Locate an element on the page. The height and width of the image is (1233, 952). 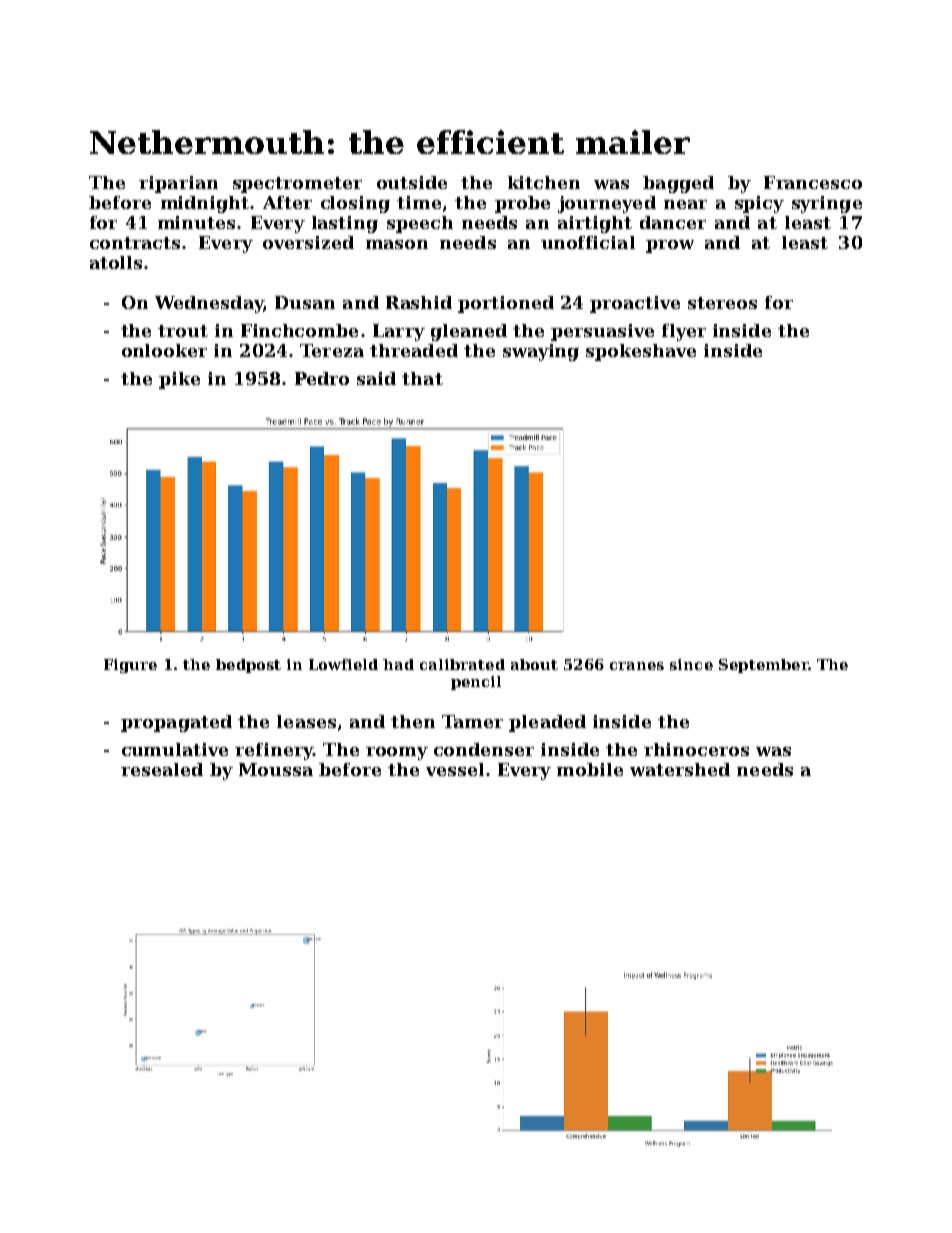
mobile is located at coordinates (590, 769).
